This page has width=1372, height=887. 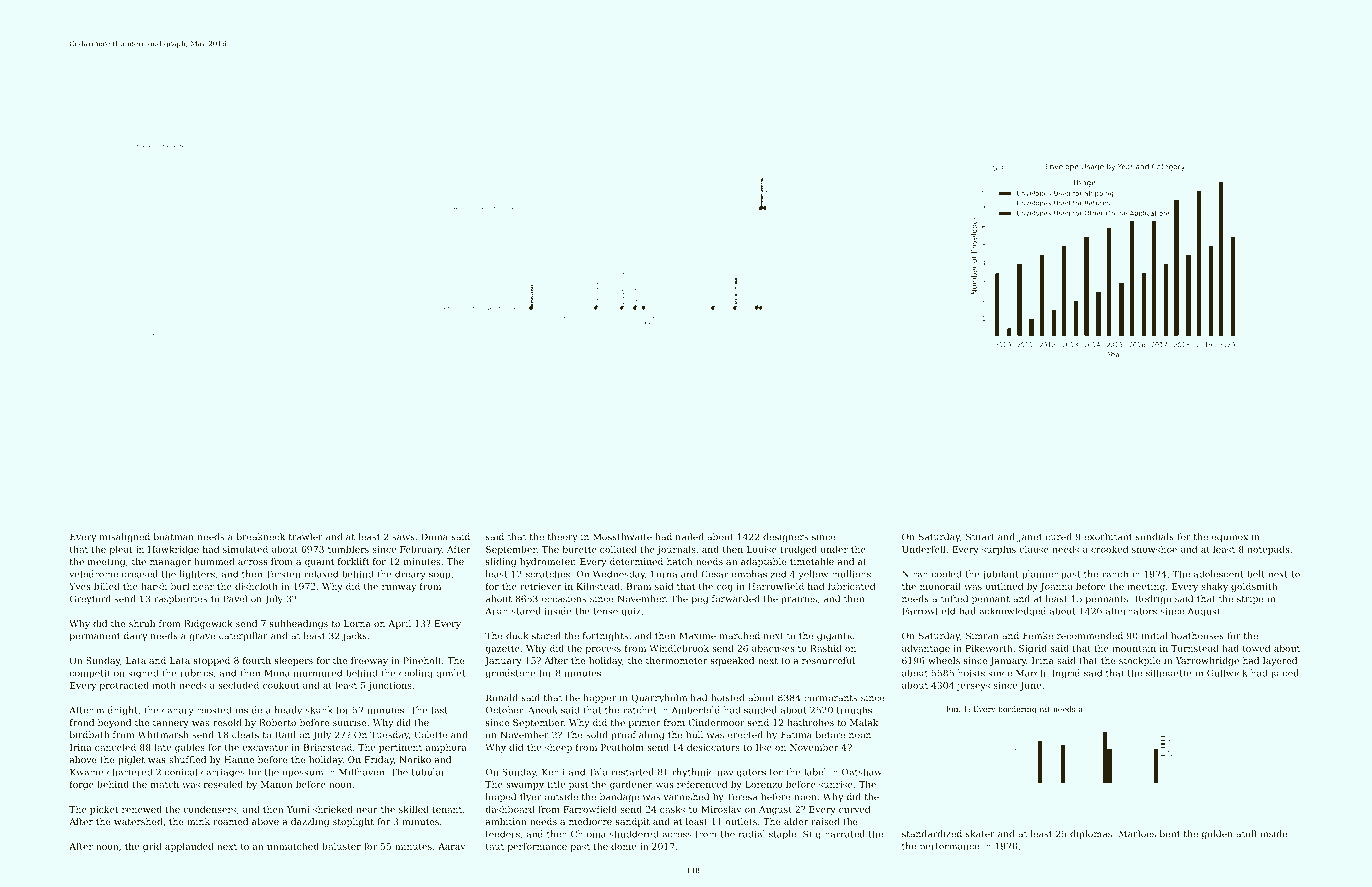 What do you see at coordinates (140, 574) in the page?
I see `creased` at bounding box center [140, 574].
